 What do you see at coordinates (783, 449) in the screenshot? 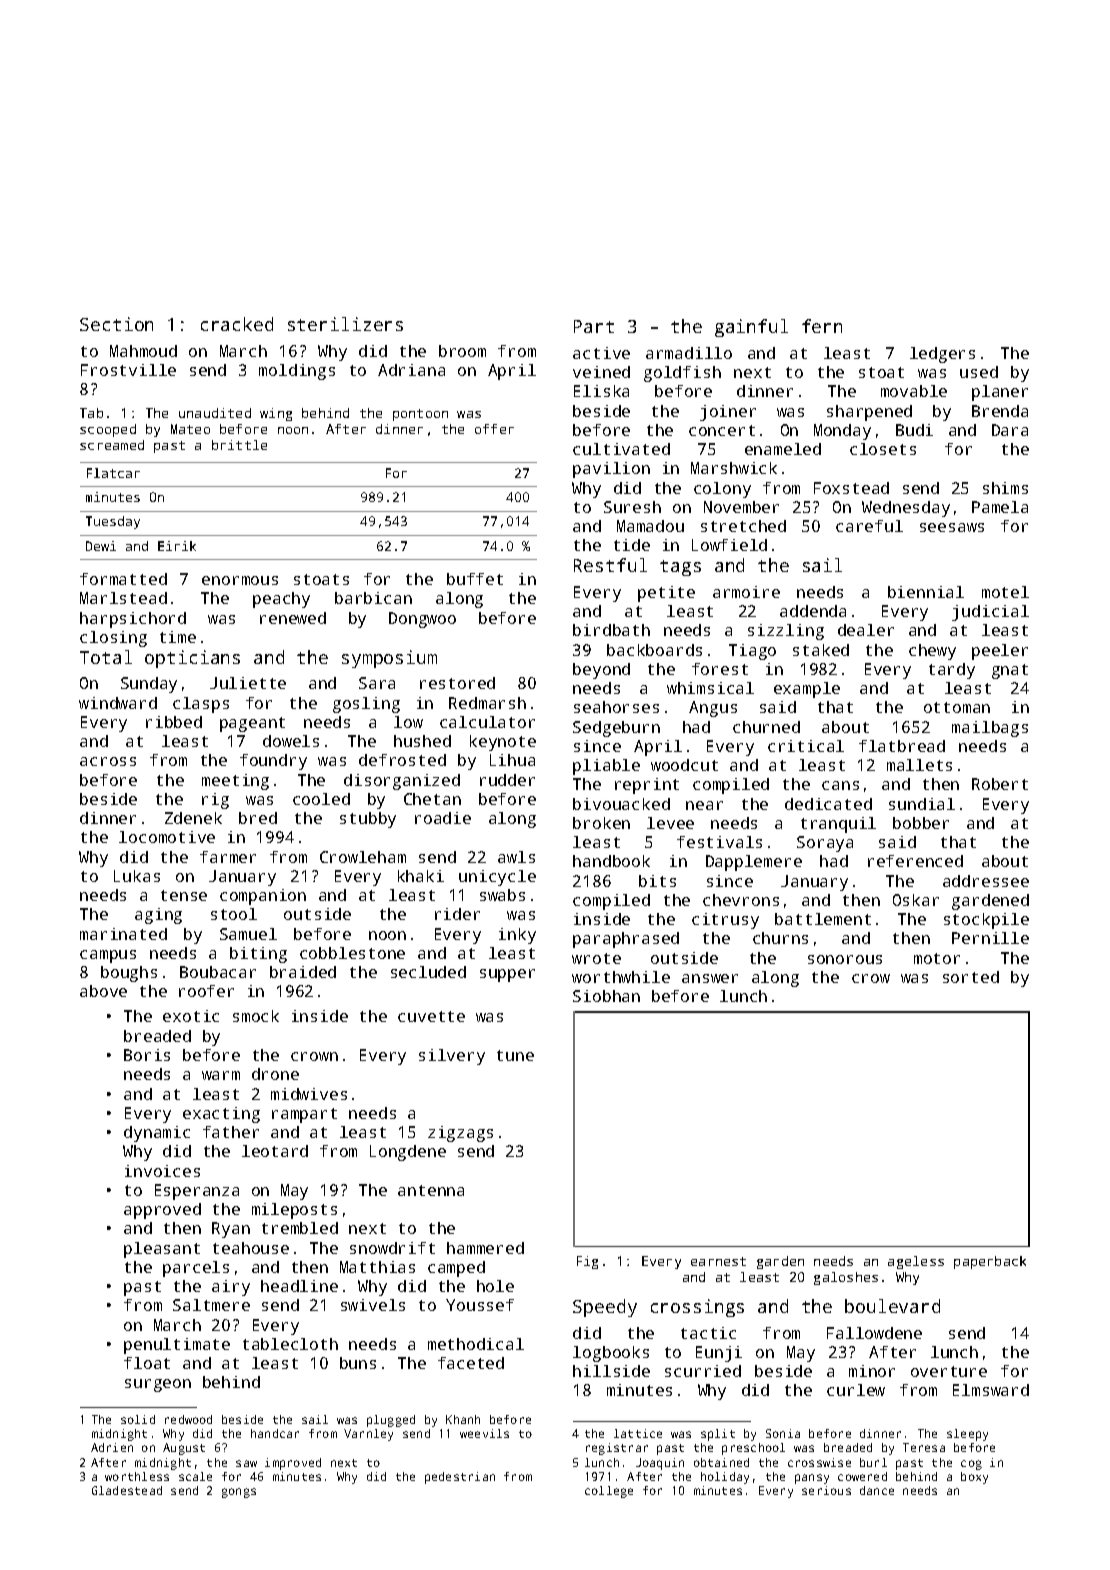
I see `enameled` at bounding box center [783, 449].
